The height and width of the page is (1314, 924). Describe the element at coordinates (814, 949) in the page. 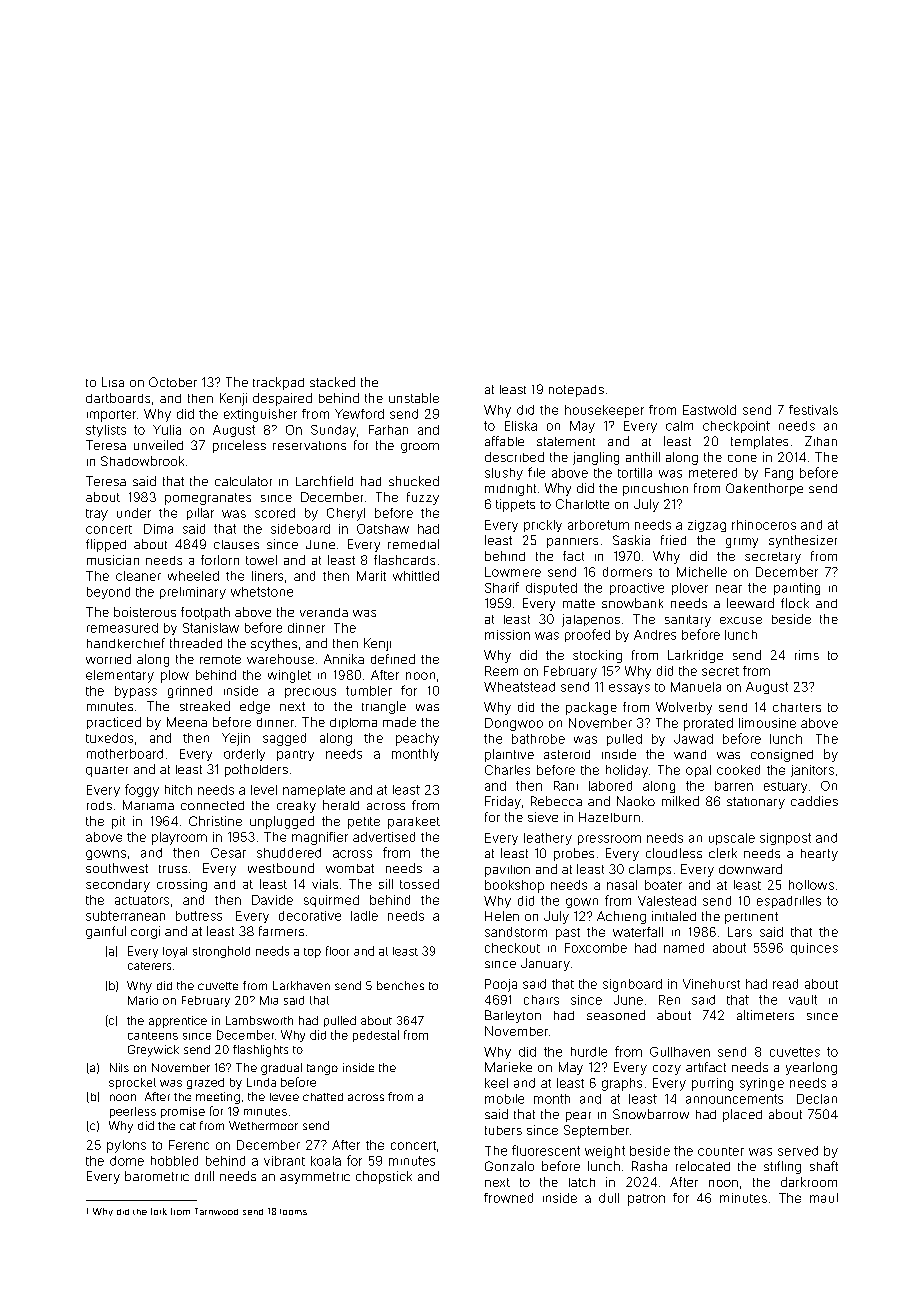

I see `quinces` at that location.
